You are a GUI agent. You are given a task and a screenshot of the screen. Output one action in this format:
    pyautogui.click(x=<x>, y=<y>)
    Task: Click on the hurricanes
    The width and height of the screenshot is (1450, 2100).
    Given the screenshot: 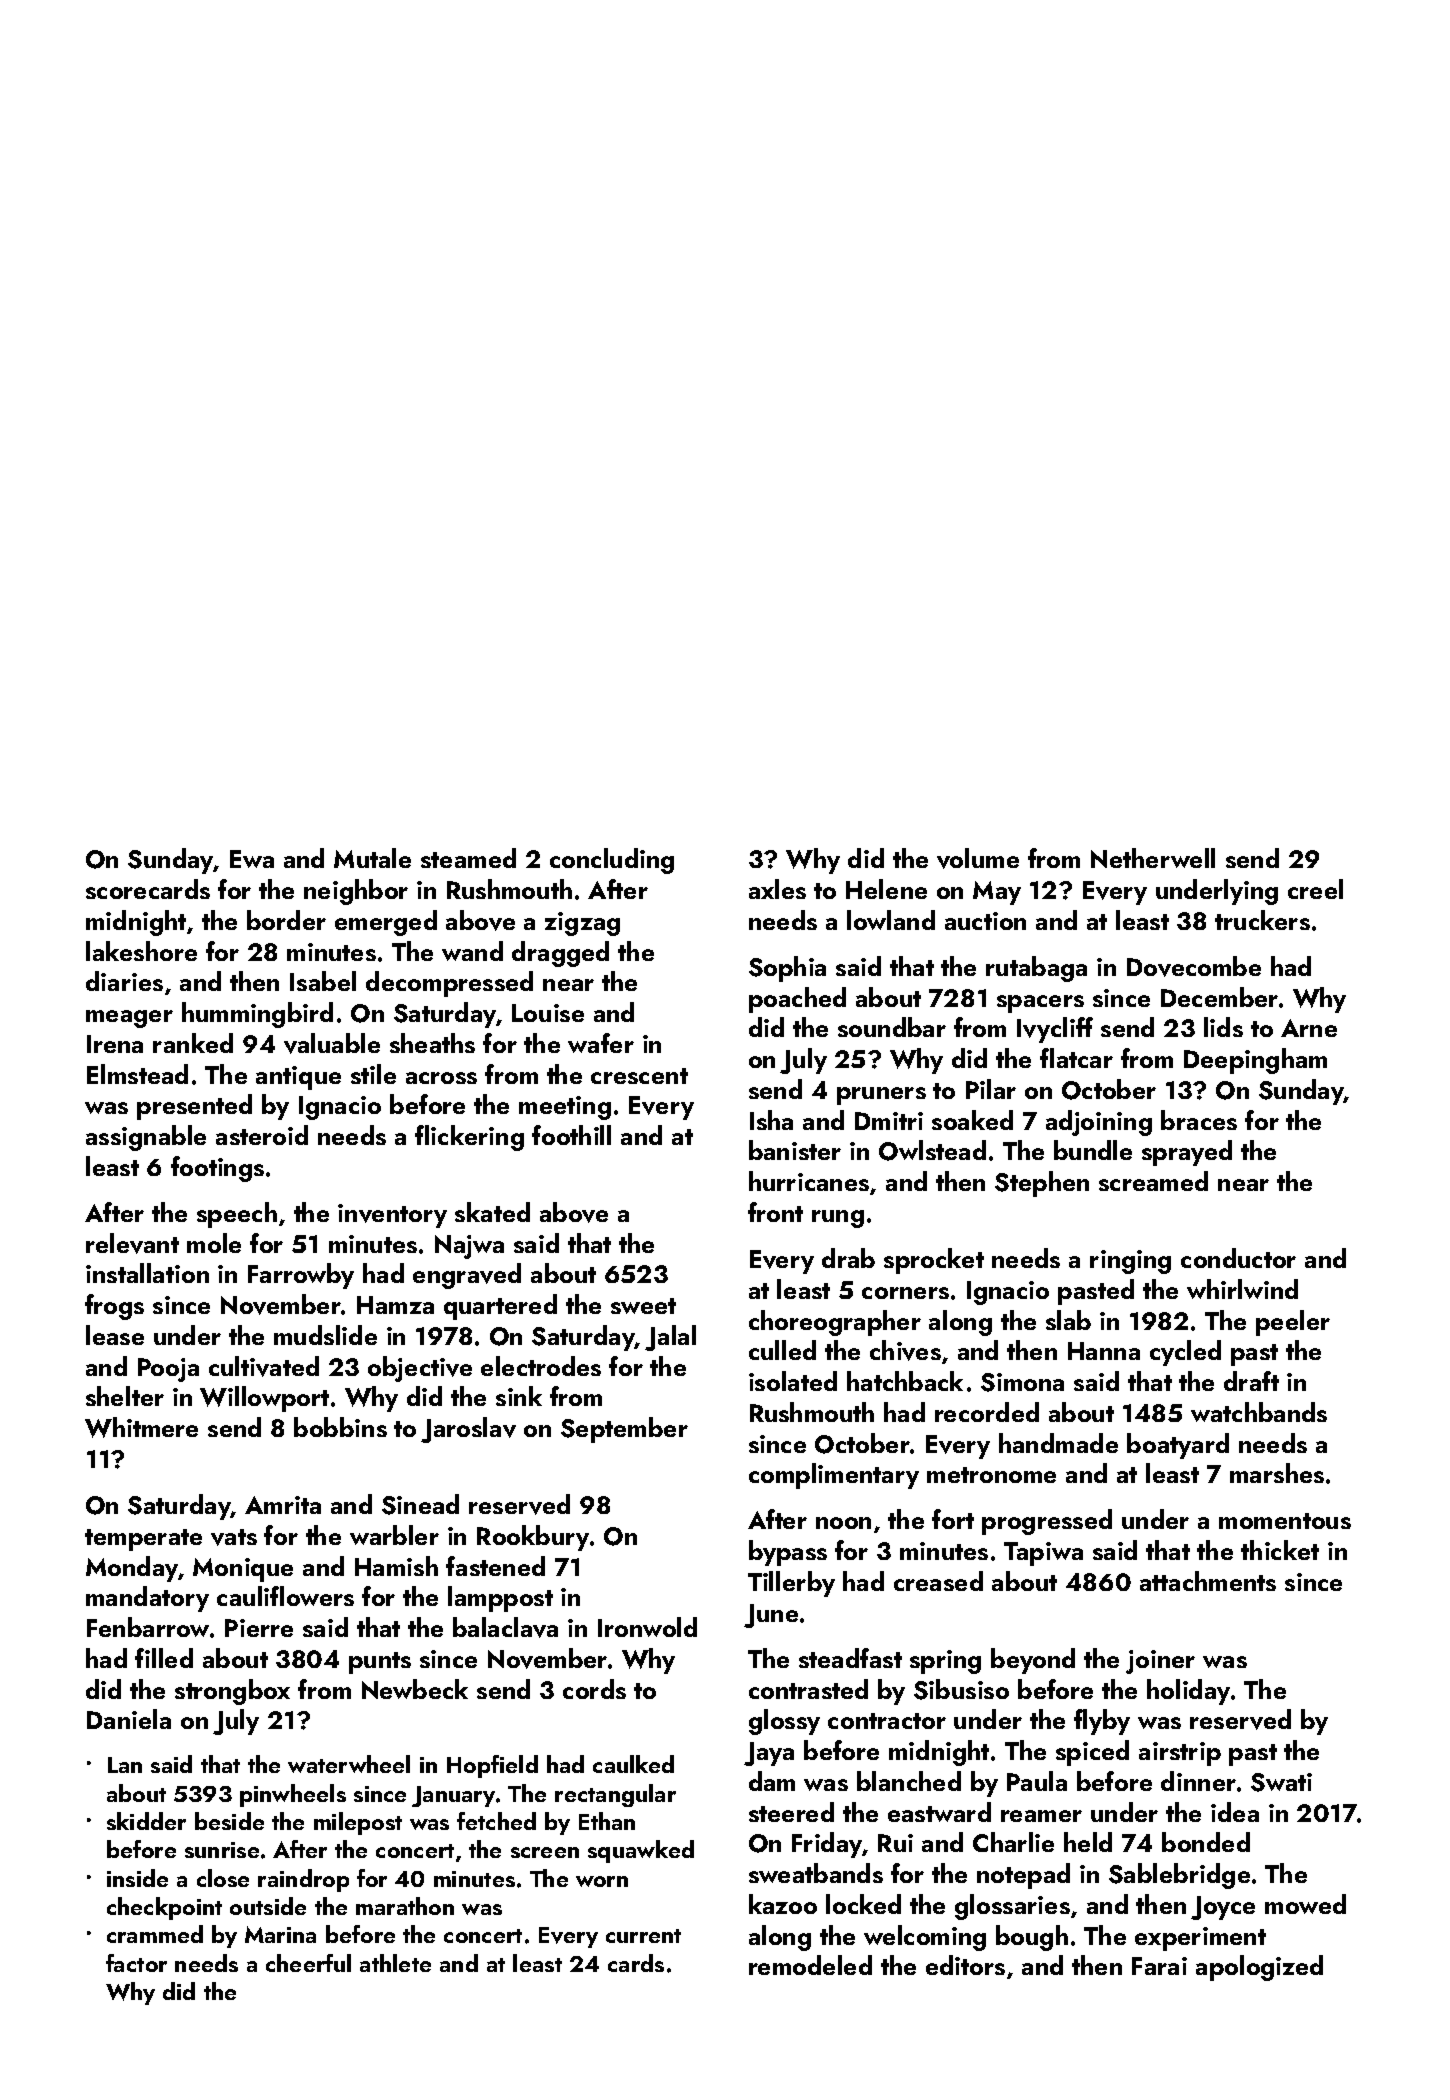 What is the action you would take?
    pyautogui.click(x=809, y=1181)
